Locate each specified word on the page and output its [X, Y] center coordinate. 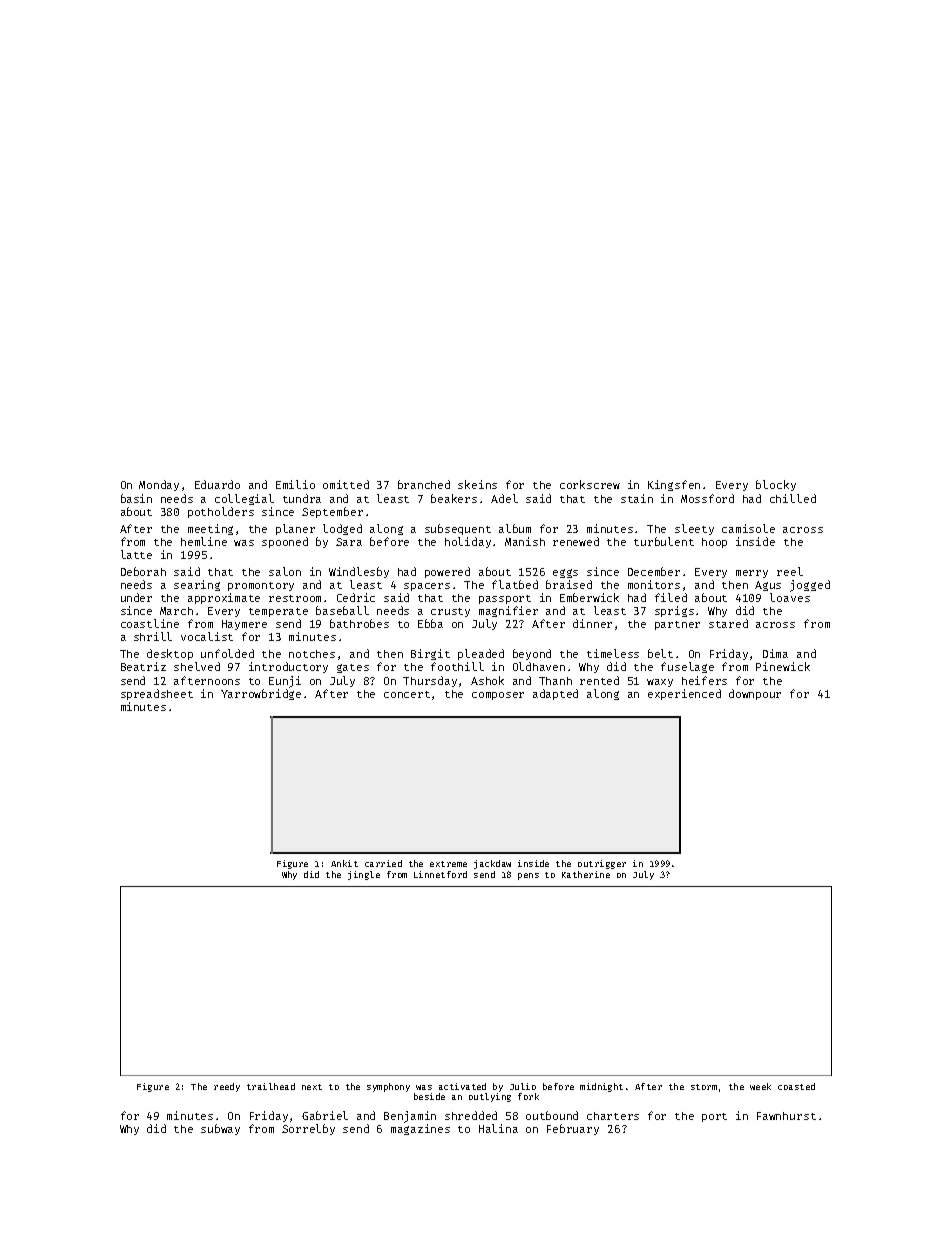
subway [220, 1129]
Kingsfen [674, 485]
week [760, 1086]
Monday [159, 485]
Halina [498, 1128]
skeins [477, 484]
